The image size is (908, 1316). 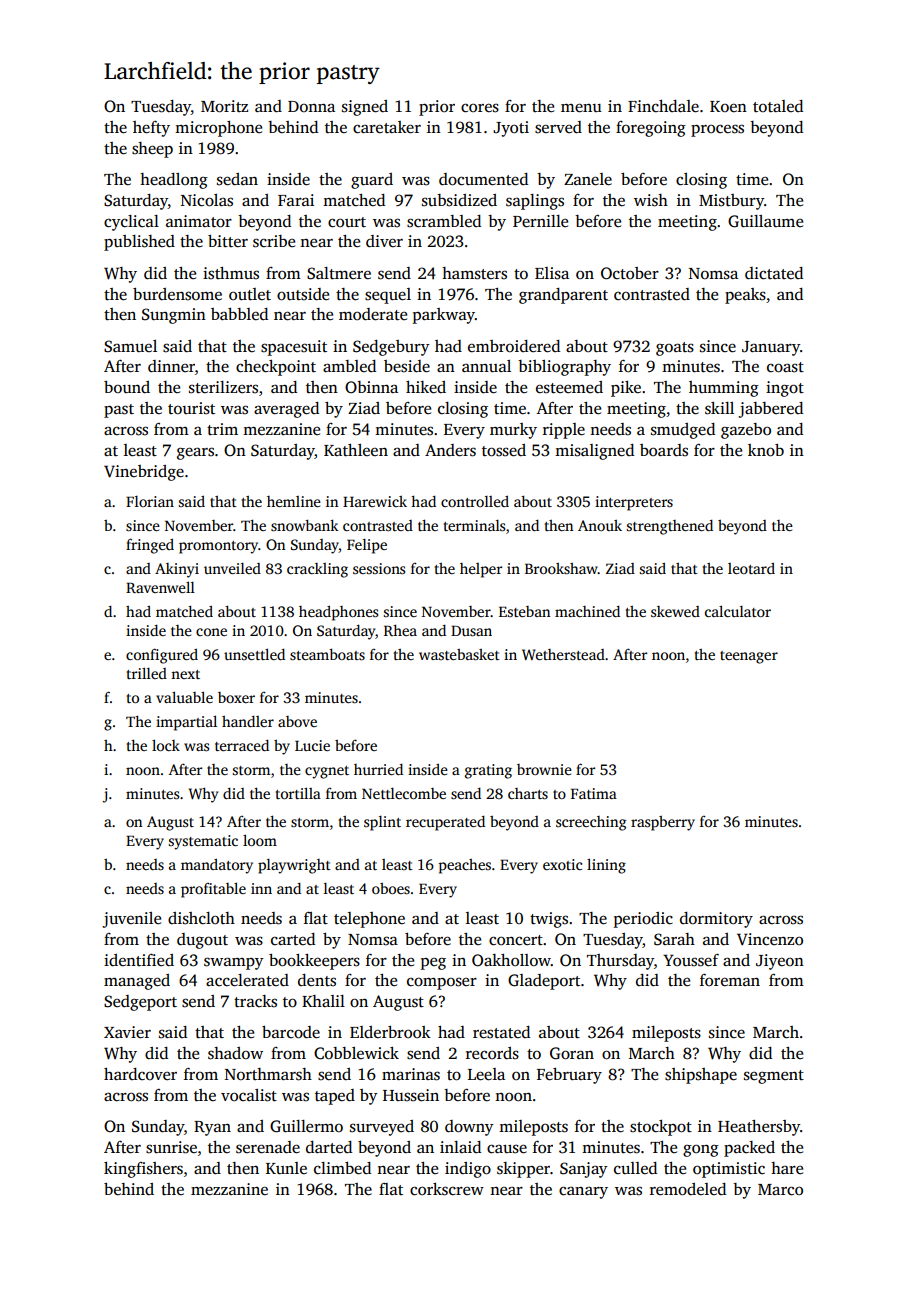 What do you see at coordinates (143, 1170) in the image?
I see `kingfishers` at bounding box center [143, 1170].
